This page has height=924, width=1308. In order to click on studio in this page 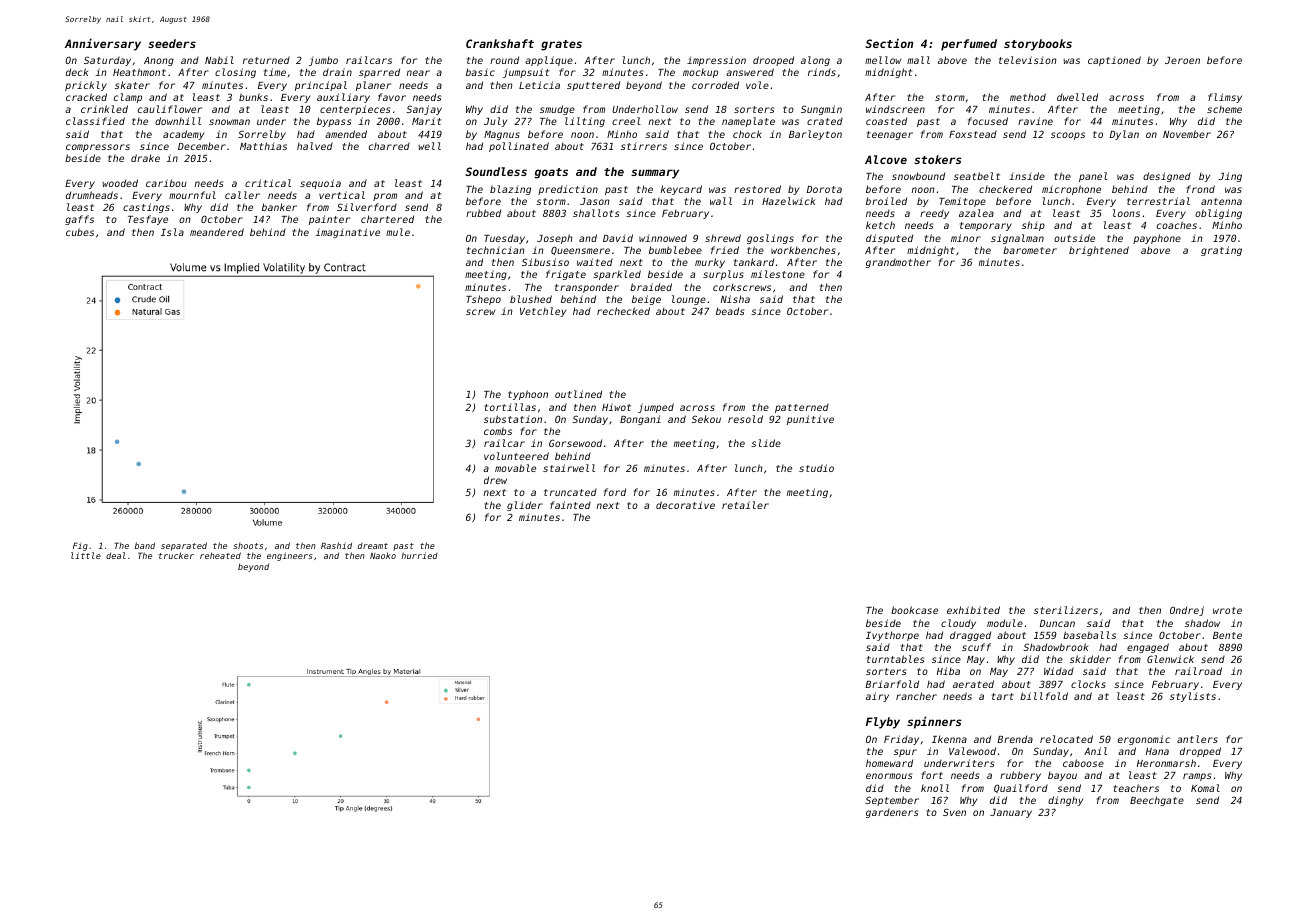, I will do `click(816, 468)`.
